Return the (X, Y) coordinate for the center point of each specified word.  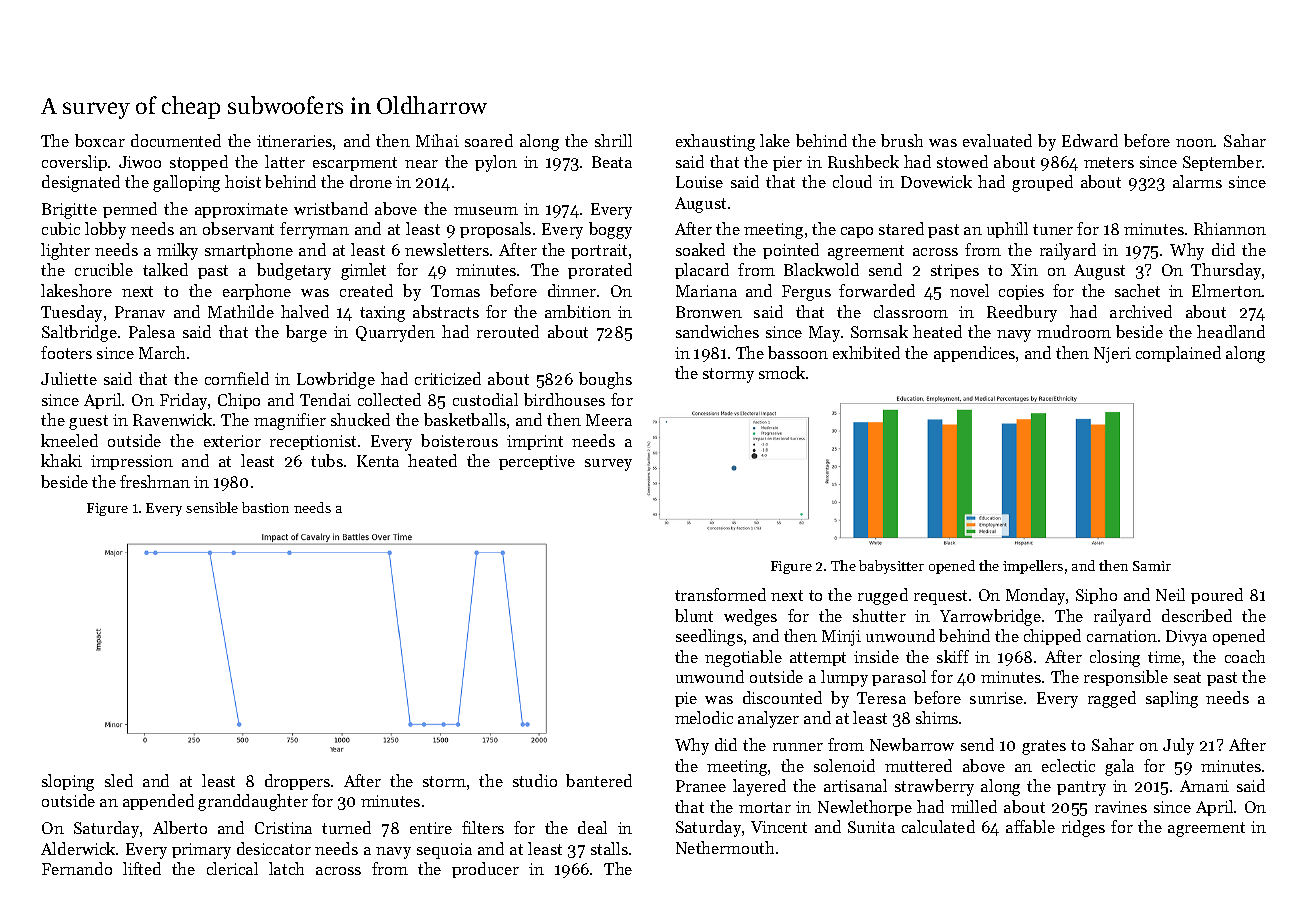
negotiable (743, 658)
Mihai (437, 140)
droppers (297, 782)
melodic (704, 717)
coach (1245, 656)
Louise (699, 182)
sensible (212, 507)
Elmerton (1227, 290)
